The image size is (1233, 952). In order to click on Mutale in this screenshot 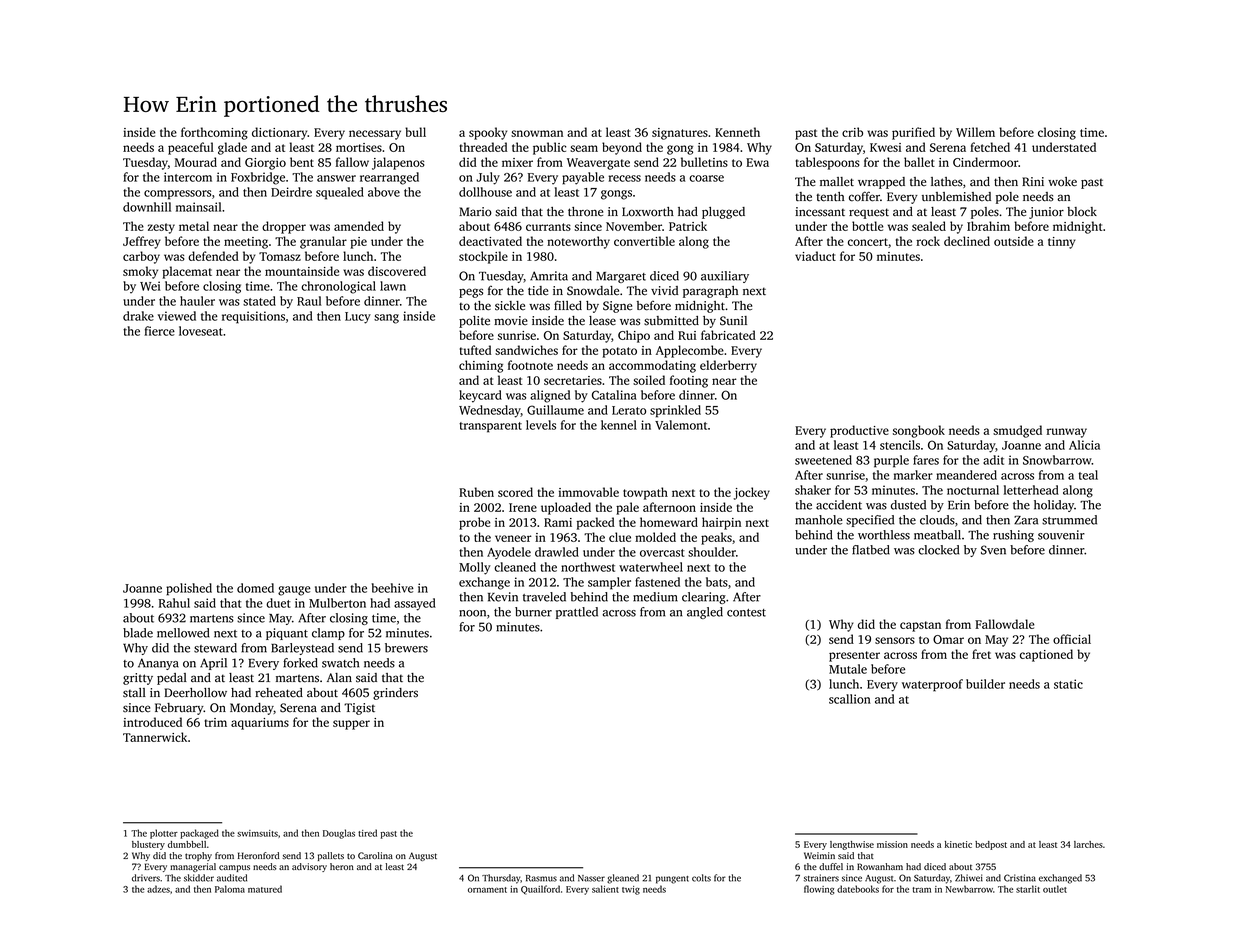, I will do `click(848, 669)`.
